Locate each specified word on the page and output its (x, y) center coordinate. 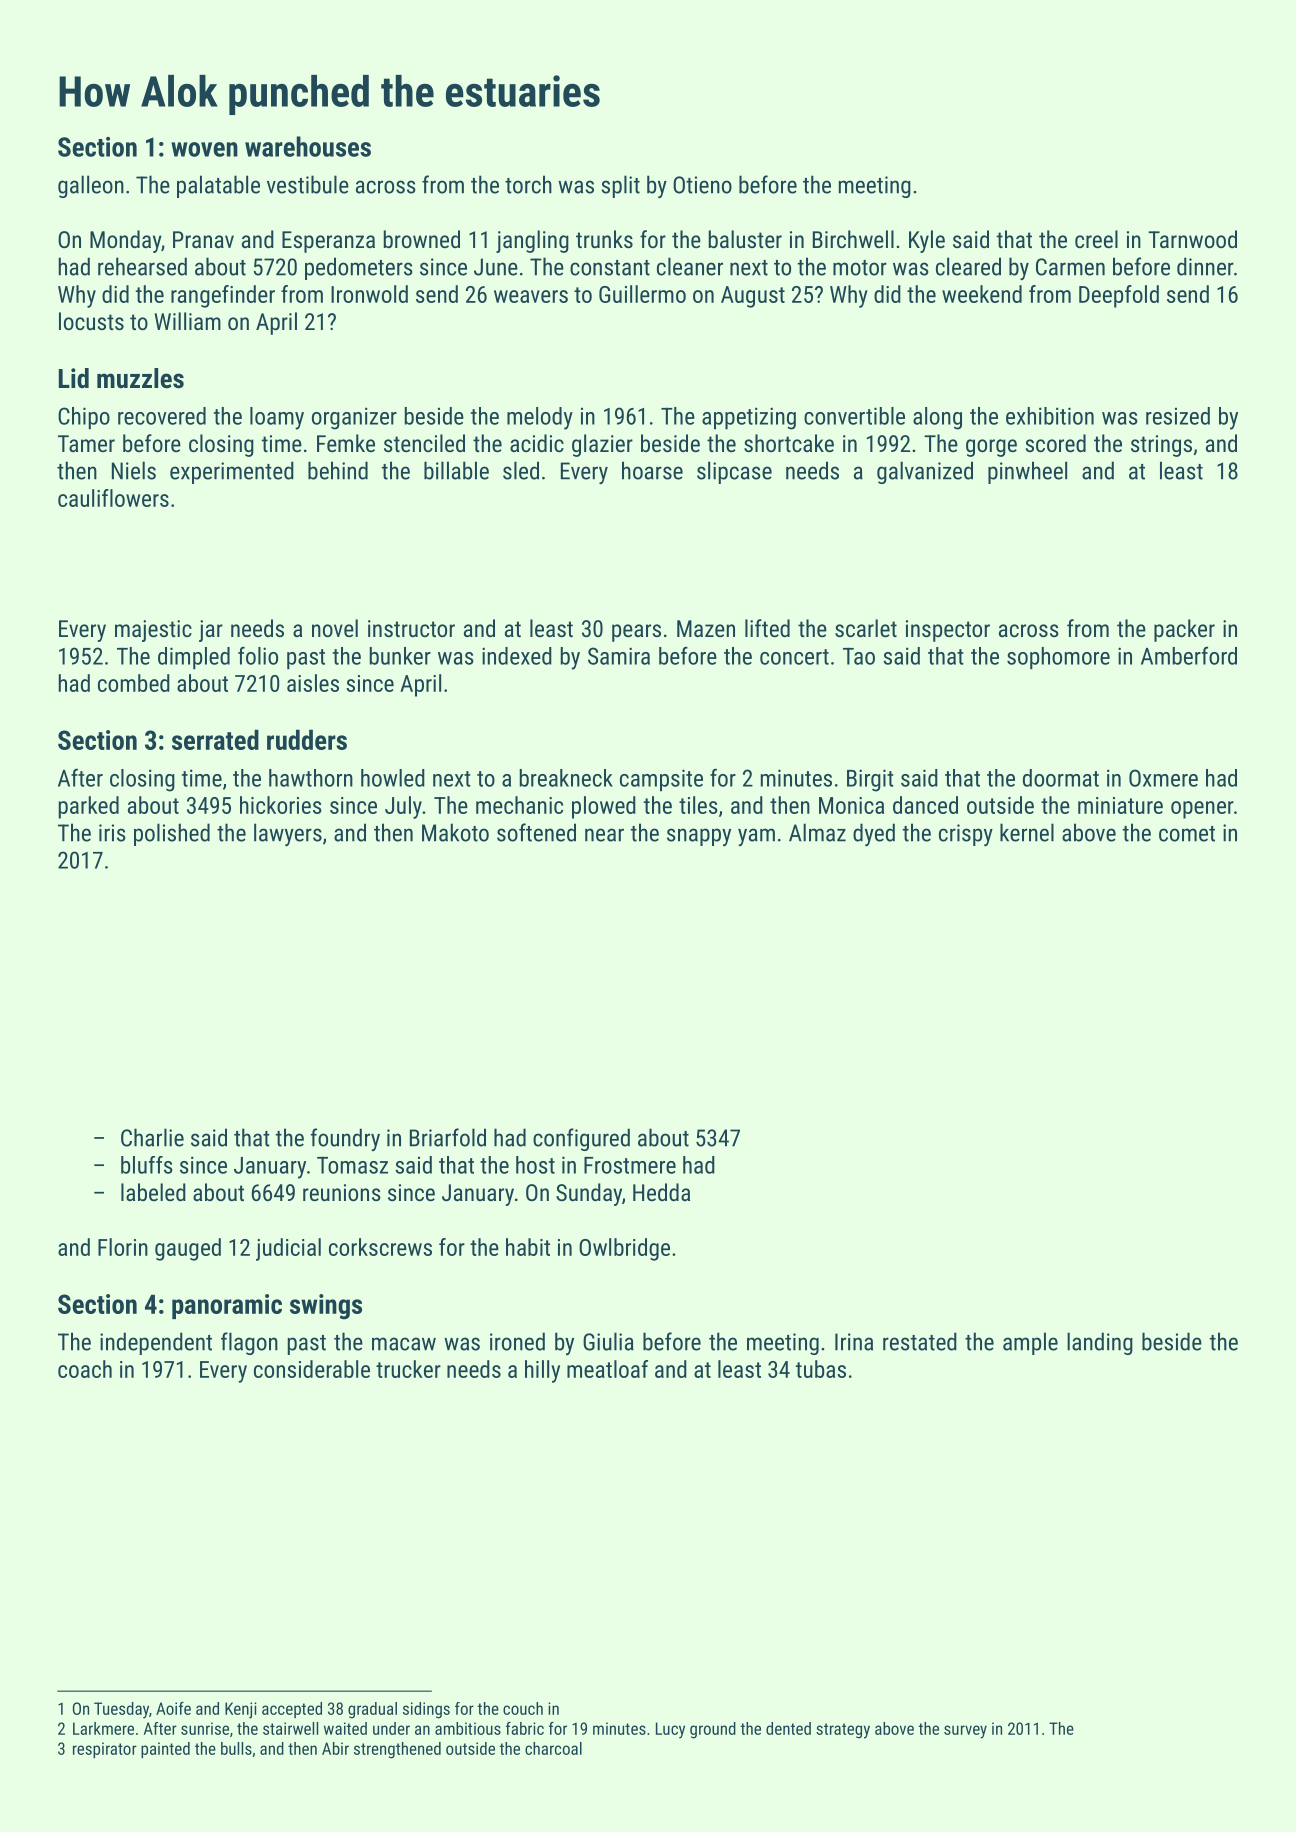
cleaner (690, 266)
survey (965, 1732)
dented (788, 1728)
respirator (105, 1750)
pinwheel (1027, 472)
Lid (74, 378)
